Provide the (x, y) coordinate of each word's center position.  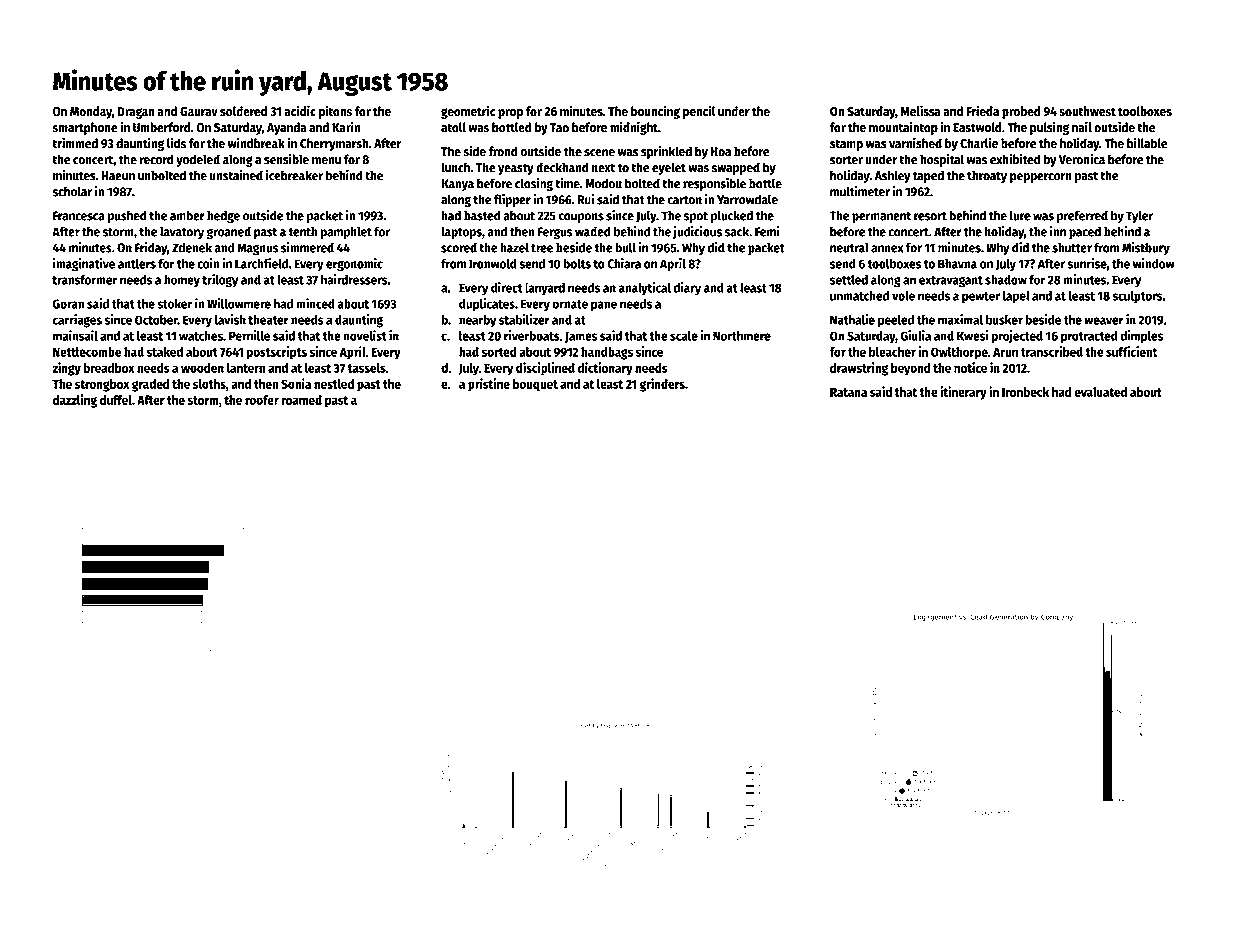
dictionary (605, 369)
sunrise (1087, 263)
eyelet (669, 168)
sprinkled (666, 152)
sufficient (1131, 351)
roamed (301, 400)
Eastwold (977, 127)
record (156, 159)
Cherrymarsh (334, 144)
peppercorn (1041, 178)
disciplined (545, 369)
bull (625, 247)
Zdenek (192, 247)
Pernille (249, 335)
